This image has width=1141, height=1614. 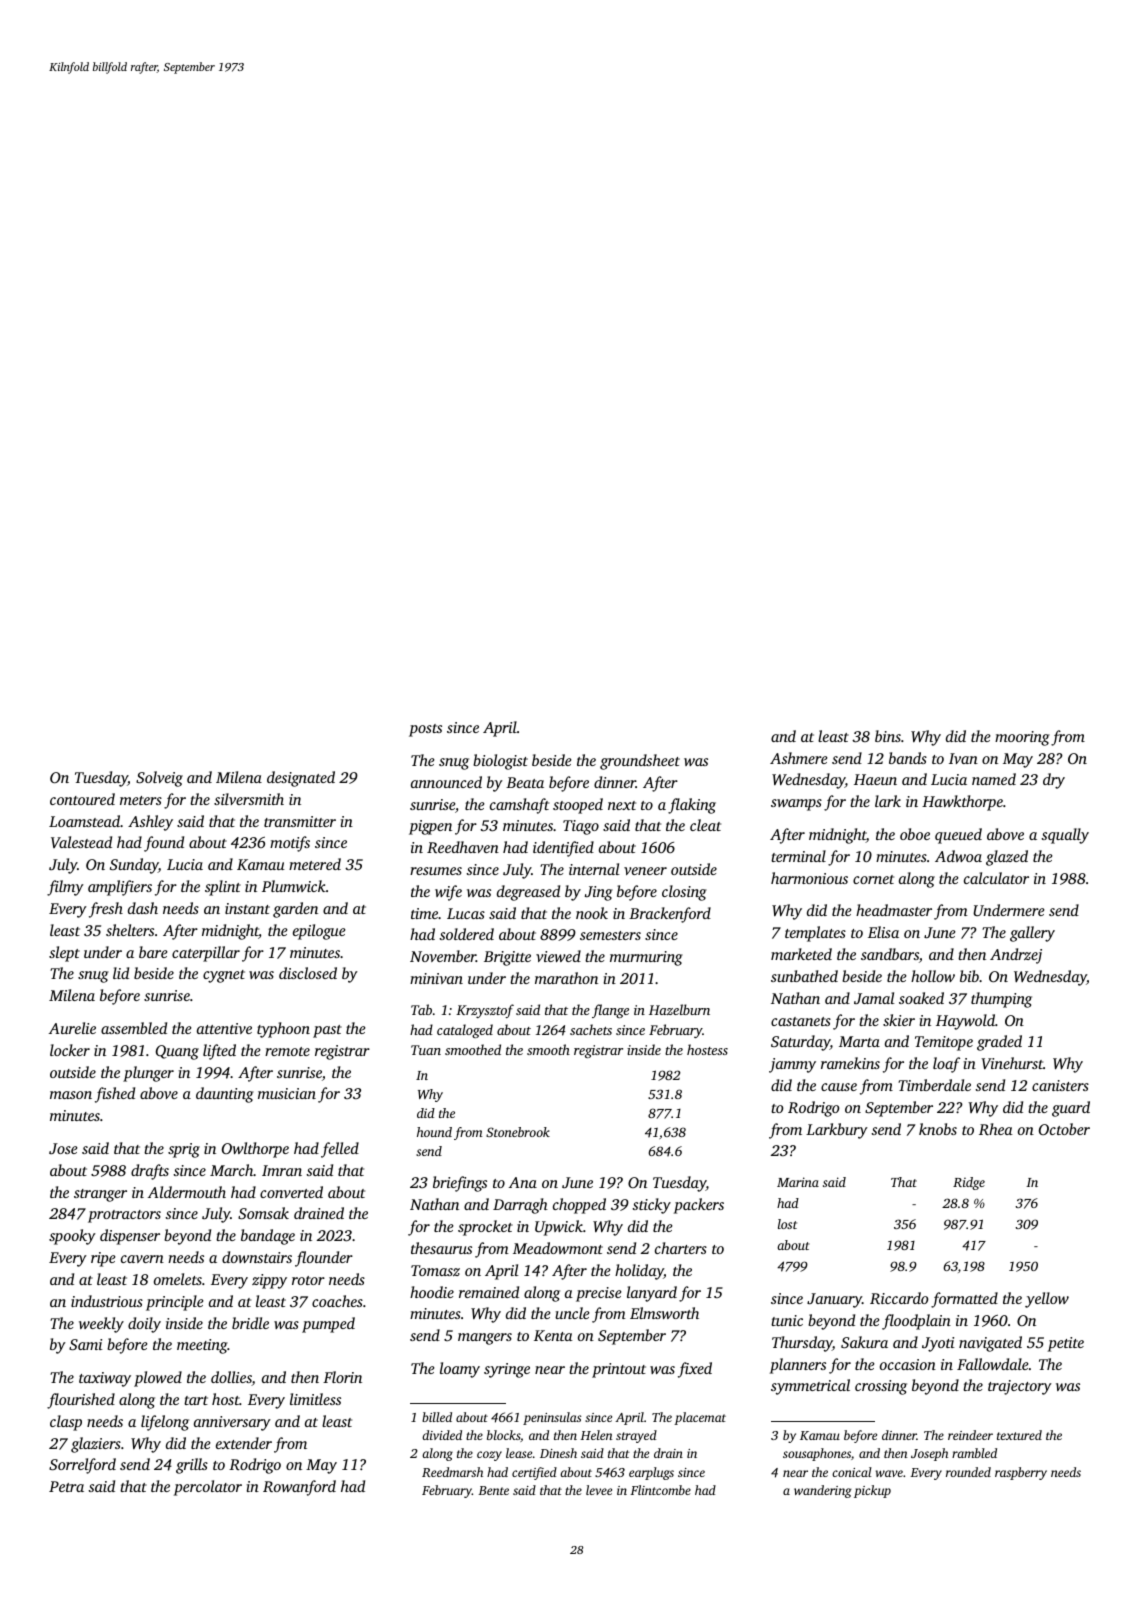 What do you see at coordinates (72, 1237) in the image?
I see `spooky` at bounding box center [72, 1237].
